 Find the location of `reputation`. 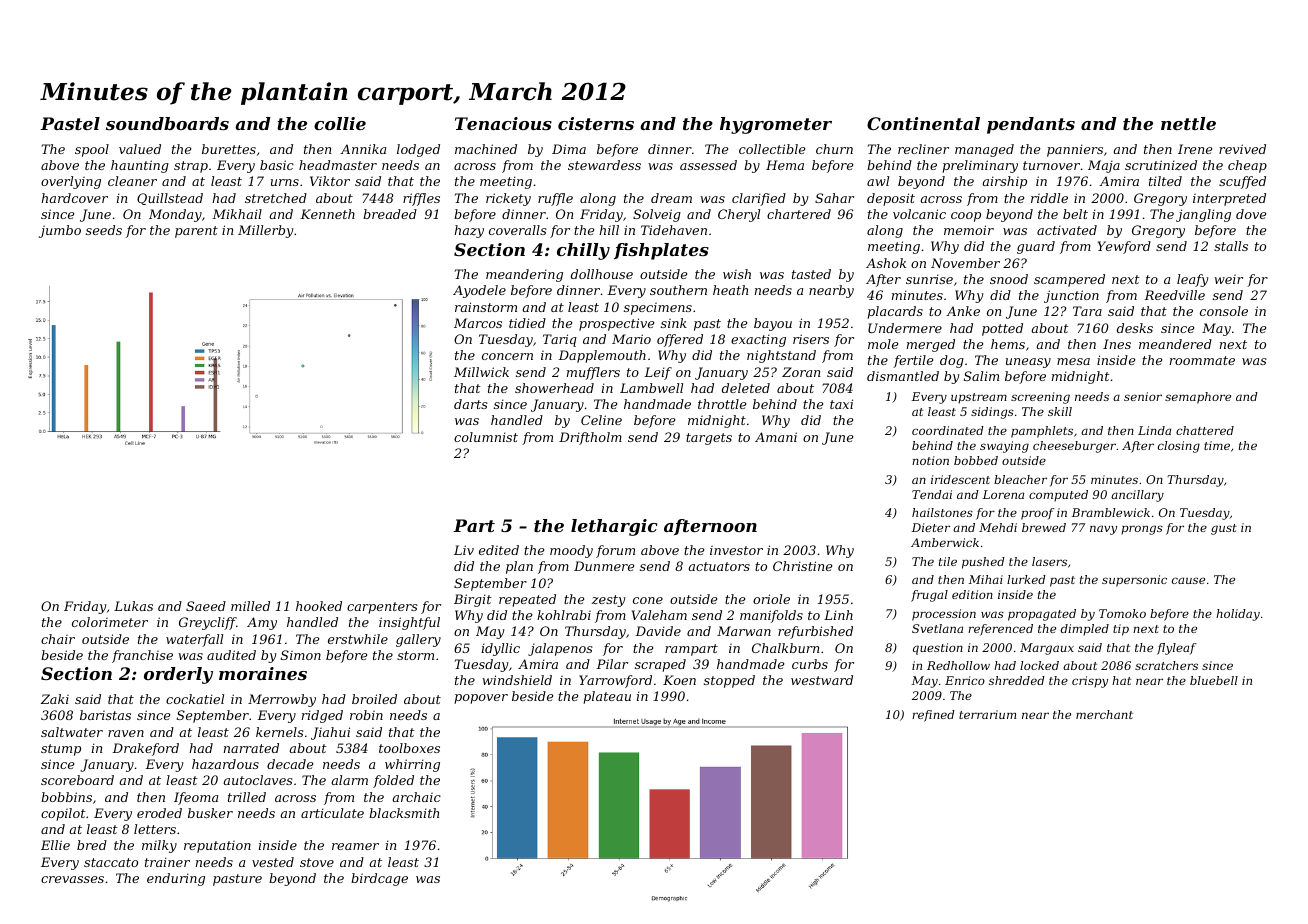

reputation is located at coordinates (217, 847).
